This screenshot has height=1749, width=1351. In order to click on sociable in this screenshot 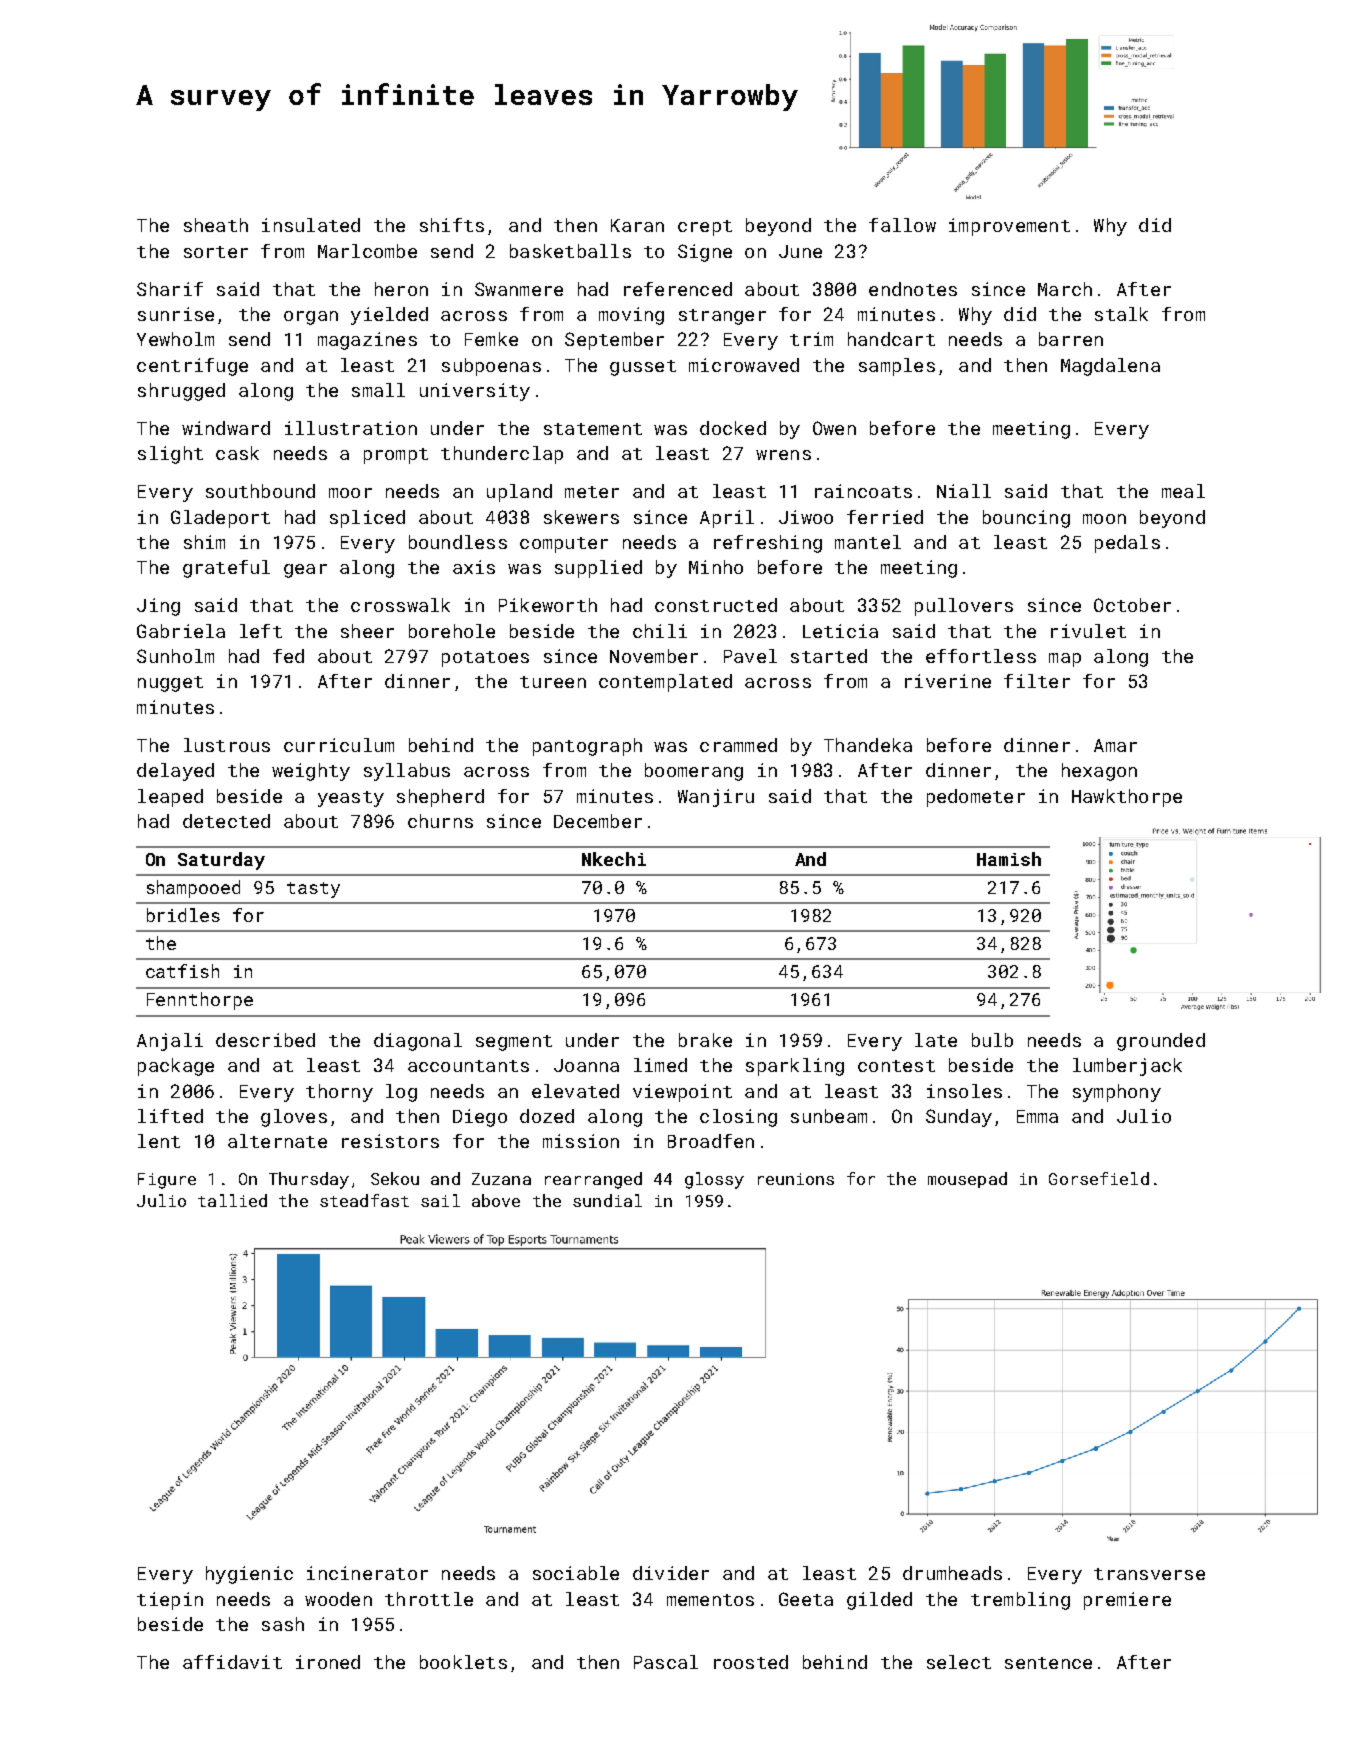, I will do `click(576, 1573)`.
